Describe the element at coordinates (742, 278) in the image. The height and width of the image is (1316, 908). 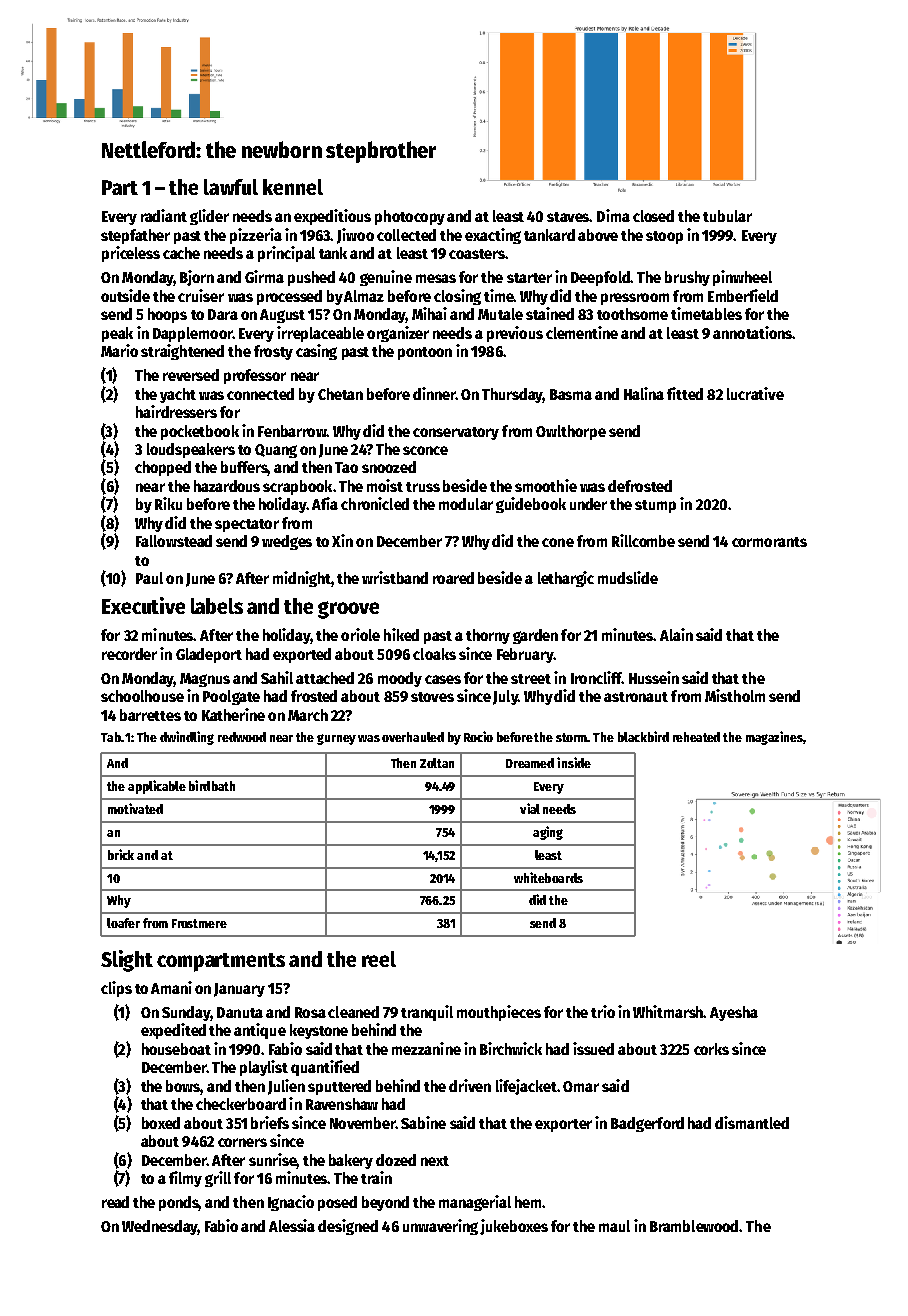
I see `pinwheel` at that location.
